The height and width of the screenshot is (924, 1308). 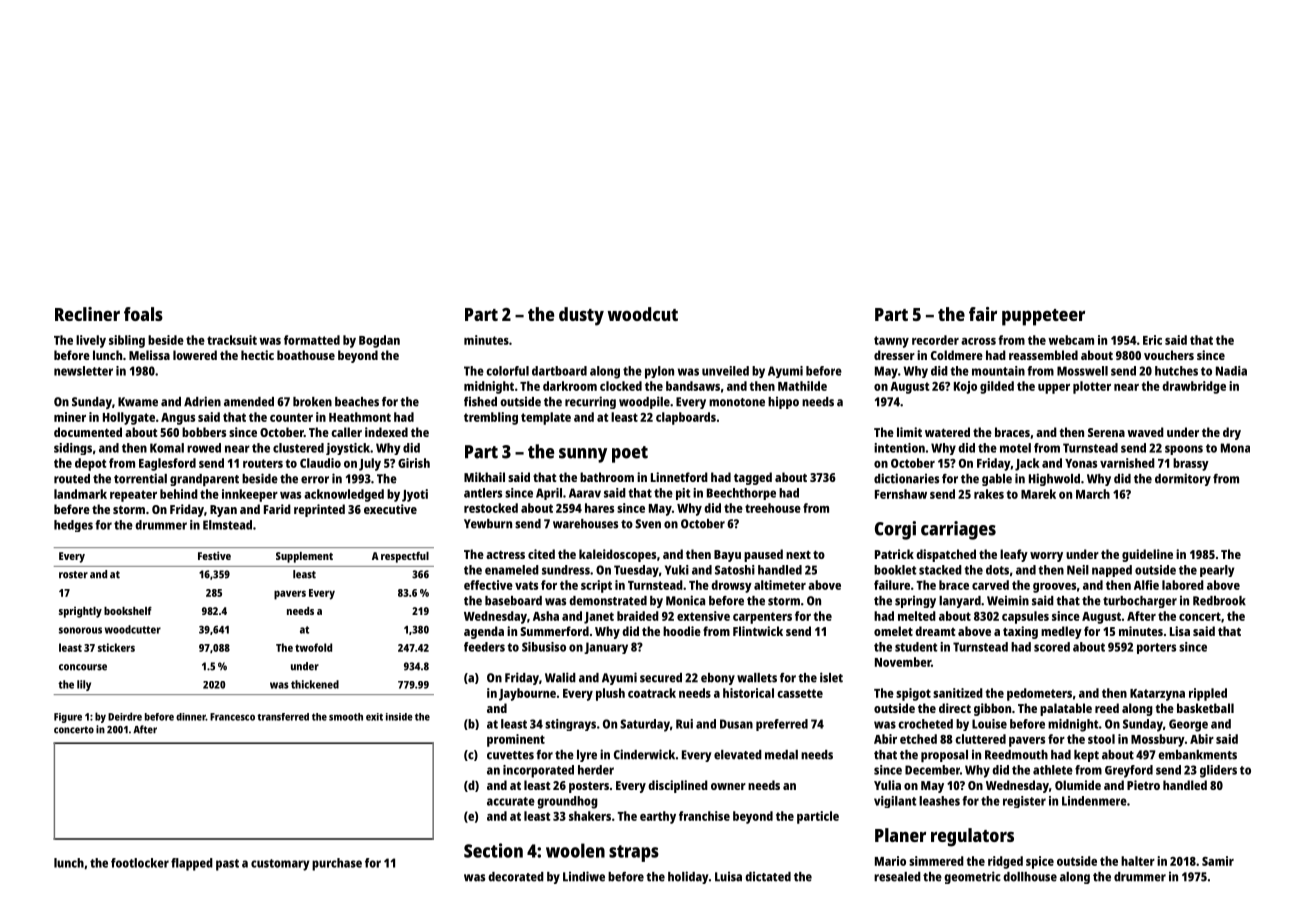 What do you see at coordinates (493, 850) in the screenshot?
I see `Section` at bounding box center [493, 850].
